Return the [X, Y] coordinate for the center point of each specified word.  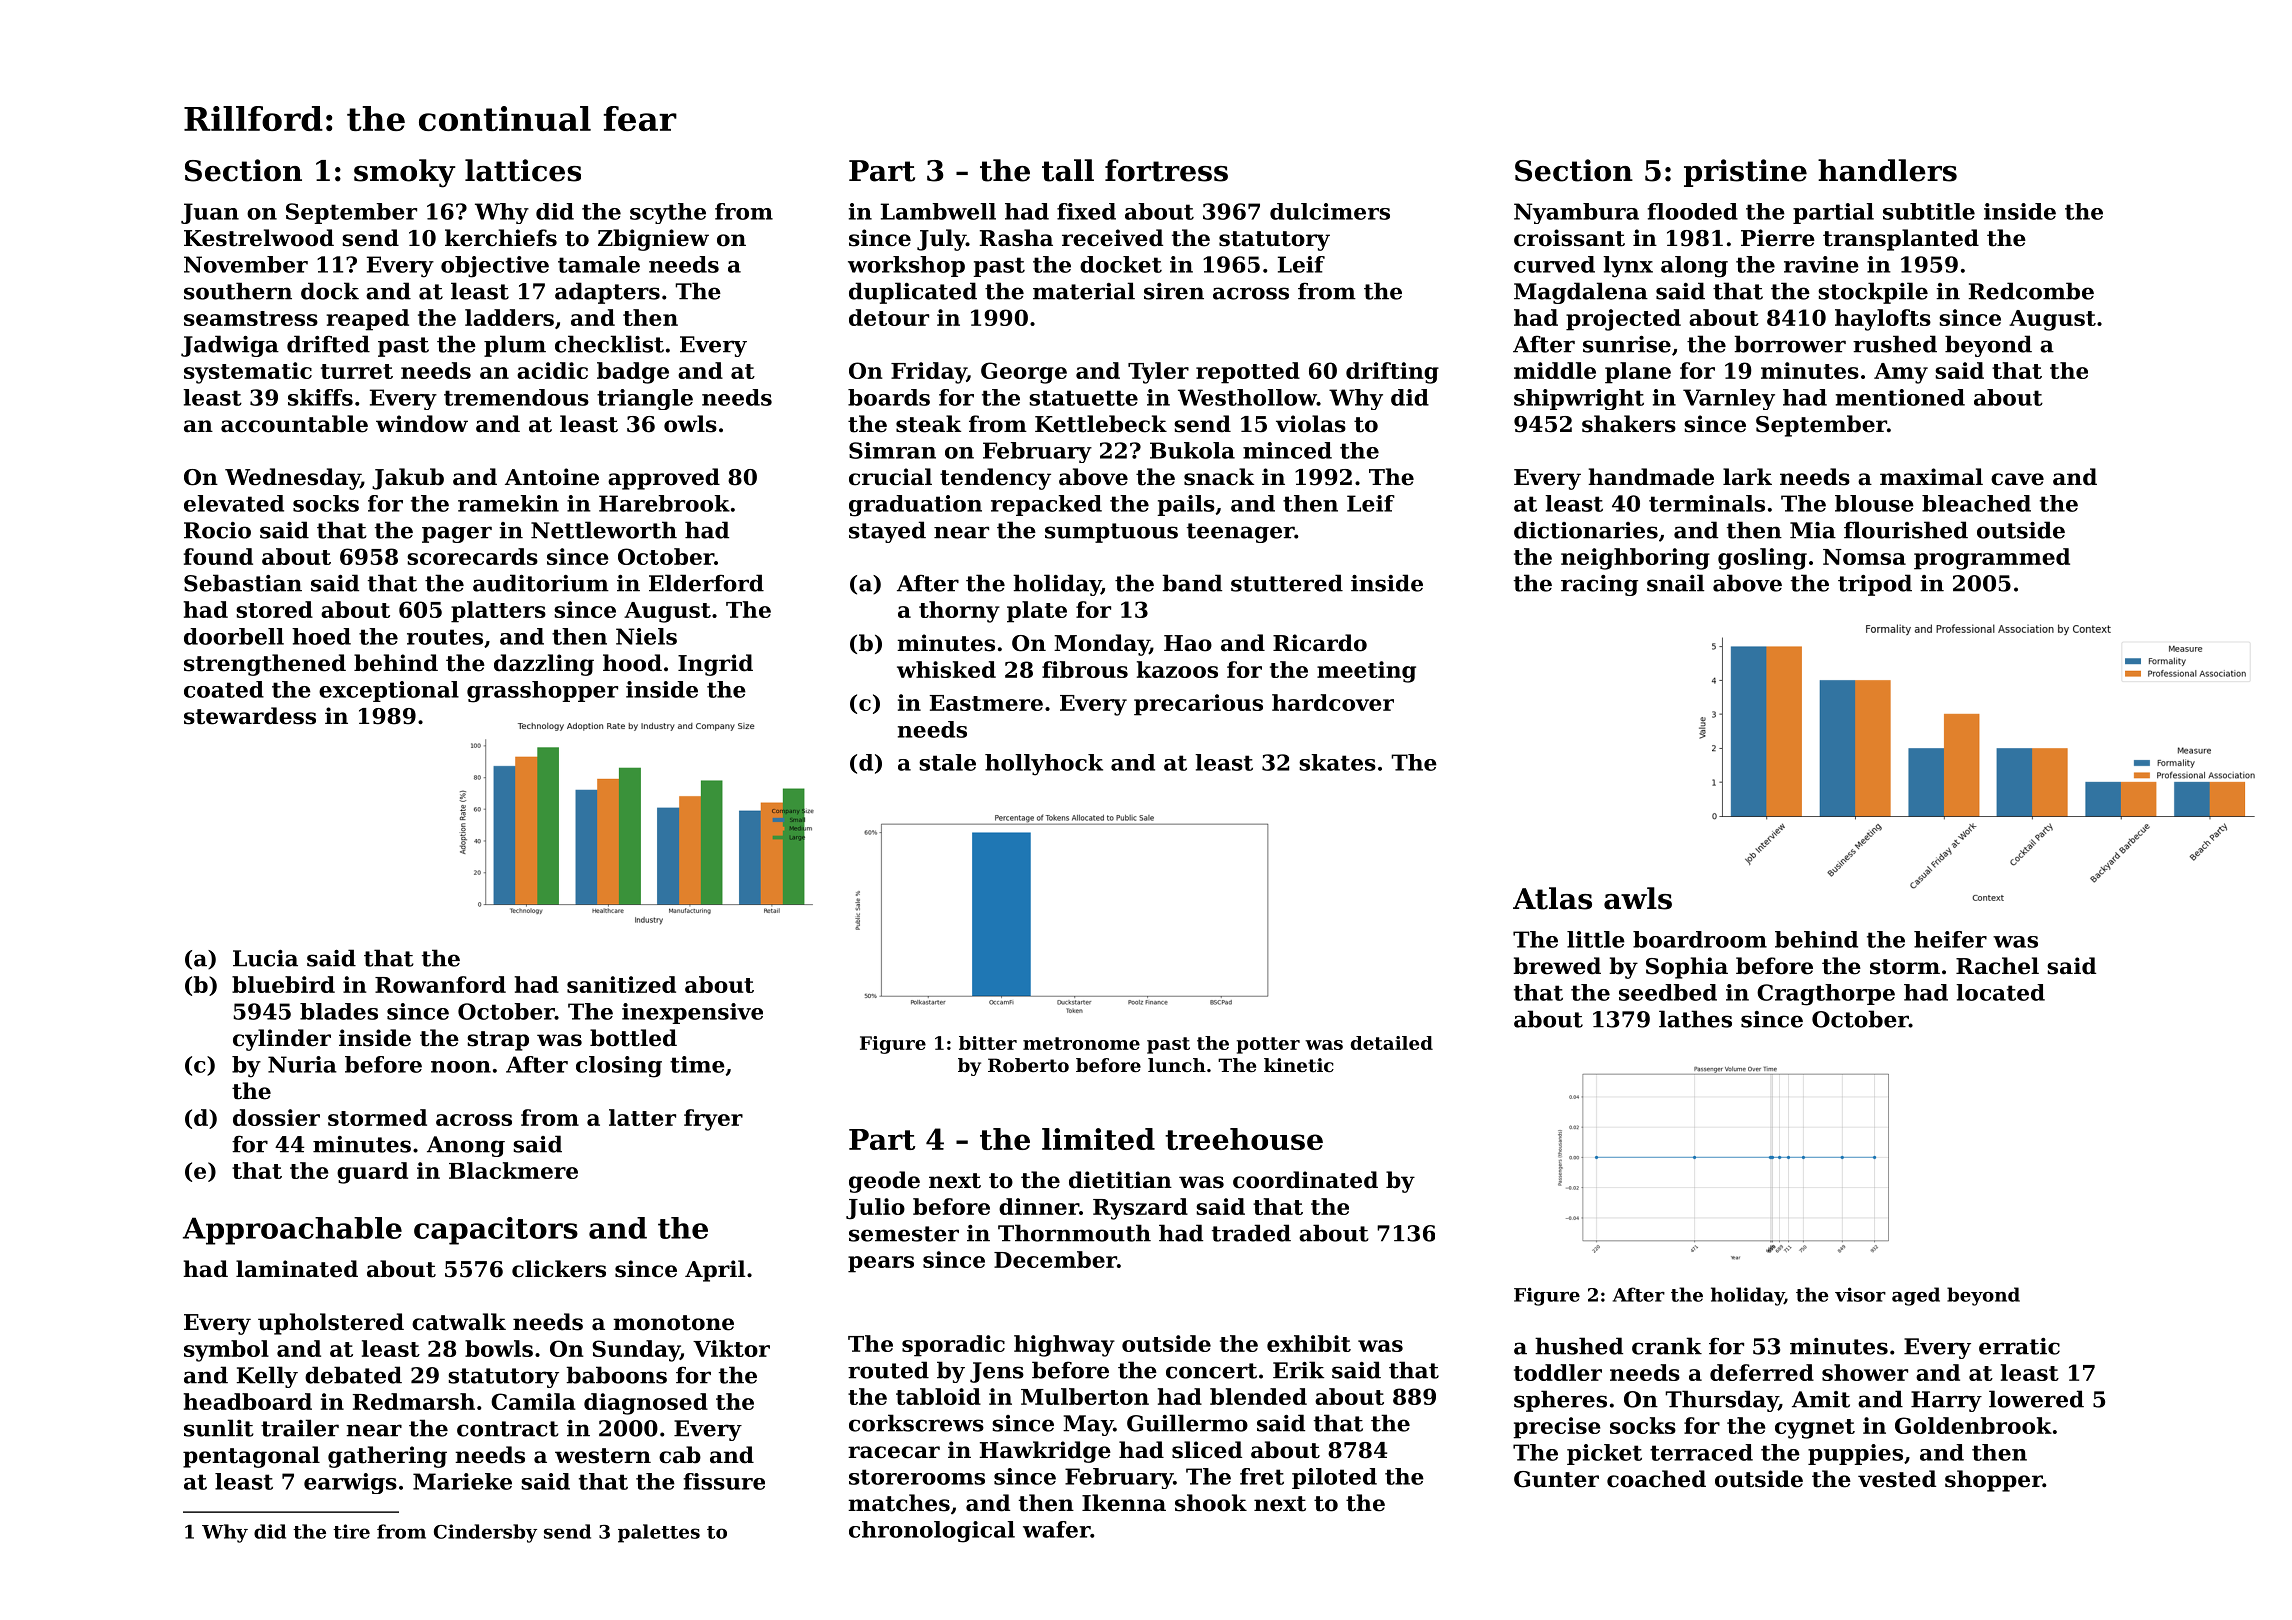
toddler [1558, 1372]
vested [1897, 1479]
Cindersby [485, 1533]
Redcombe [2031, 291]
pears [881, 1264]
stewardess [250, 716]
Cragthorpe [1826, 995]
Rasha [1016, 238]
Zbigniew [653, 240]
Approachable [292, 1231]
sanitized [621, 984]
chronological [932, 1532]
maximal [1931, 477]
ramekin [508, 503]
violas [1311, 424]
